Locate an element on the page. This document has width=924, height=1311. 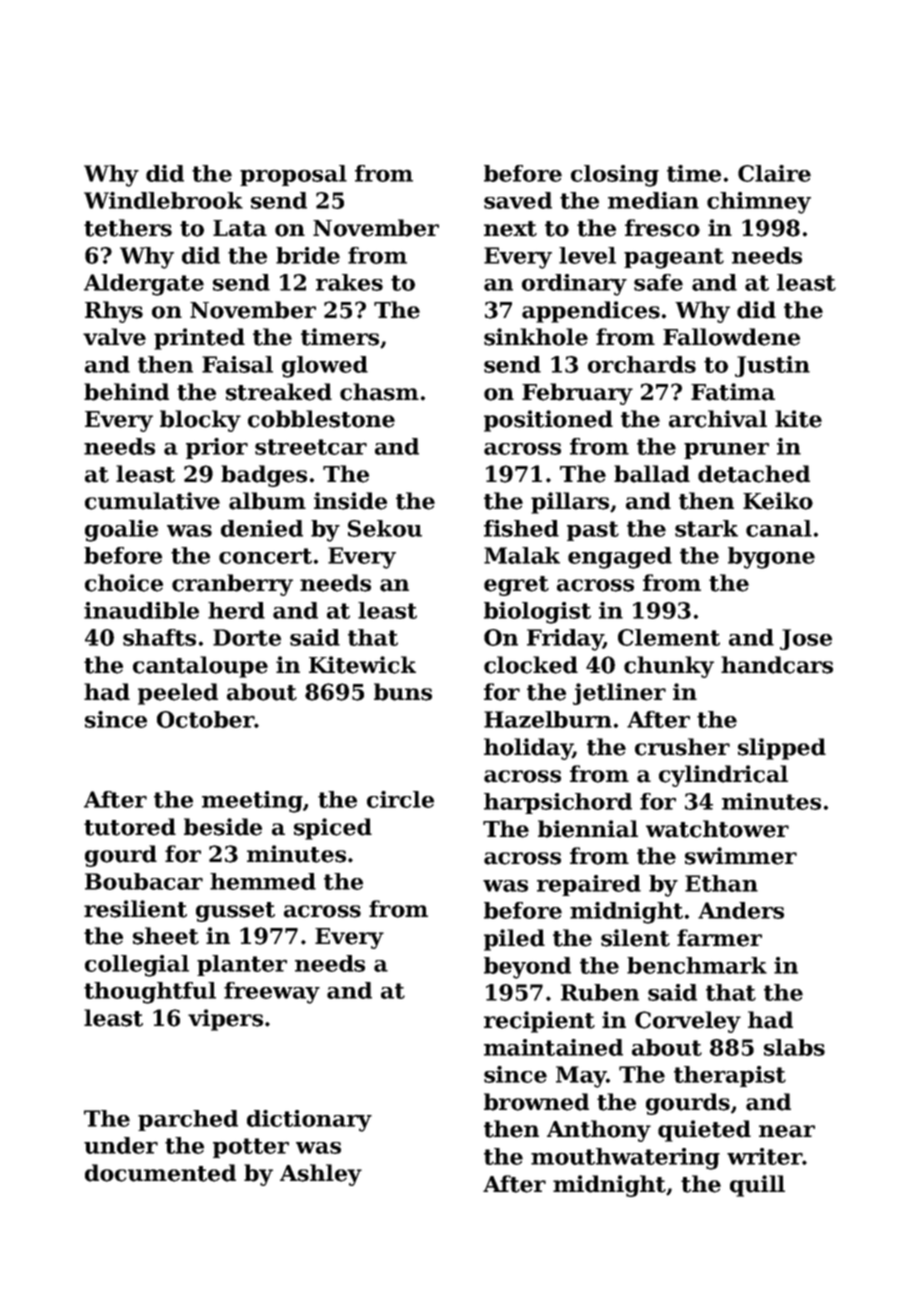
inaudible is located at coordinates (141, 610).
